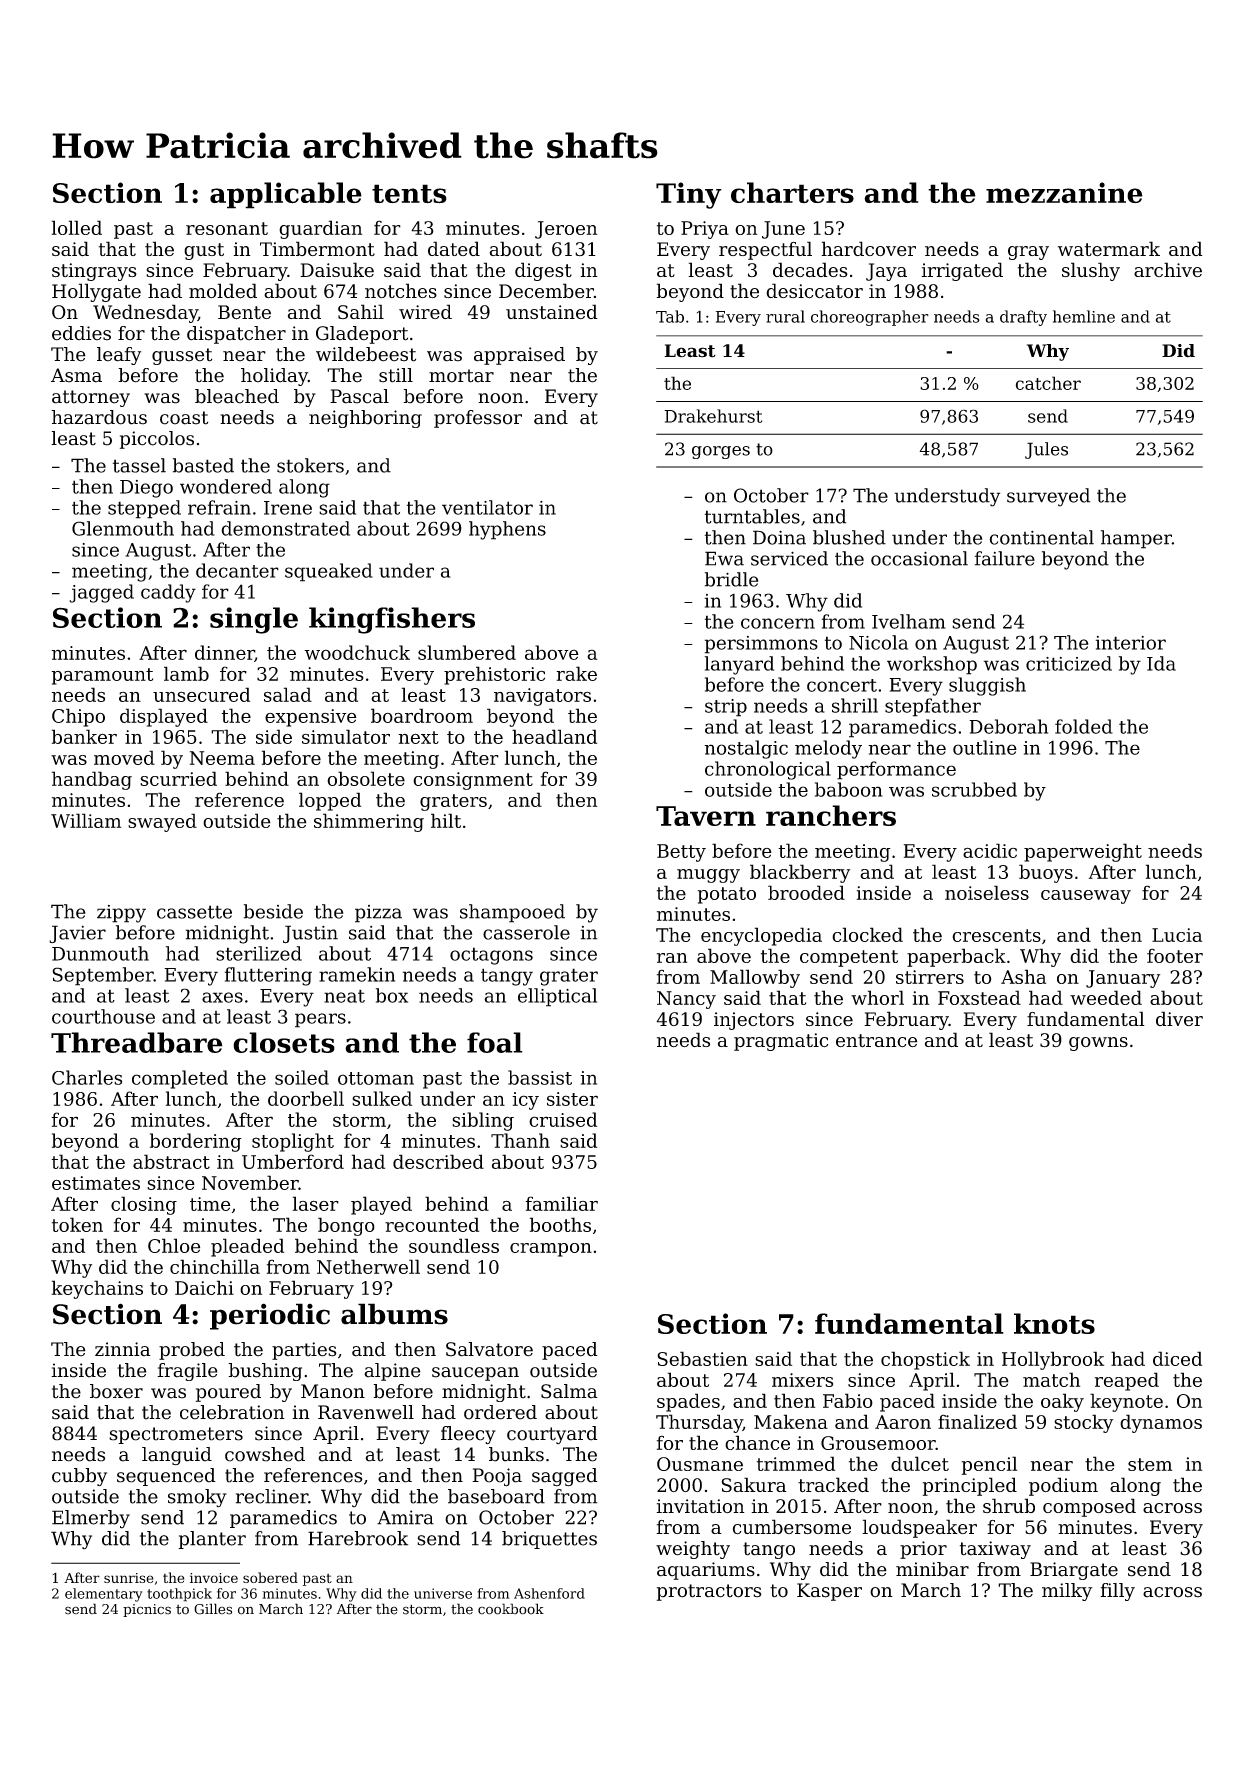 This screenshot has height=1774, width=1254. What do you see at coordinates (781, 1042) in the screenshot?
I see `pragmatic` at bounding box center [781, 1042].
